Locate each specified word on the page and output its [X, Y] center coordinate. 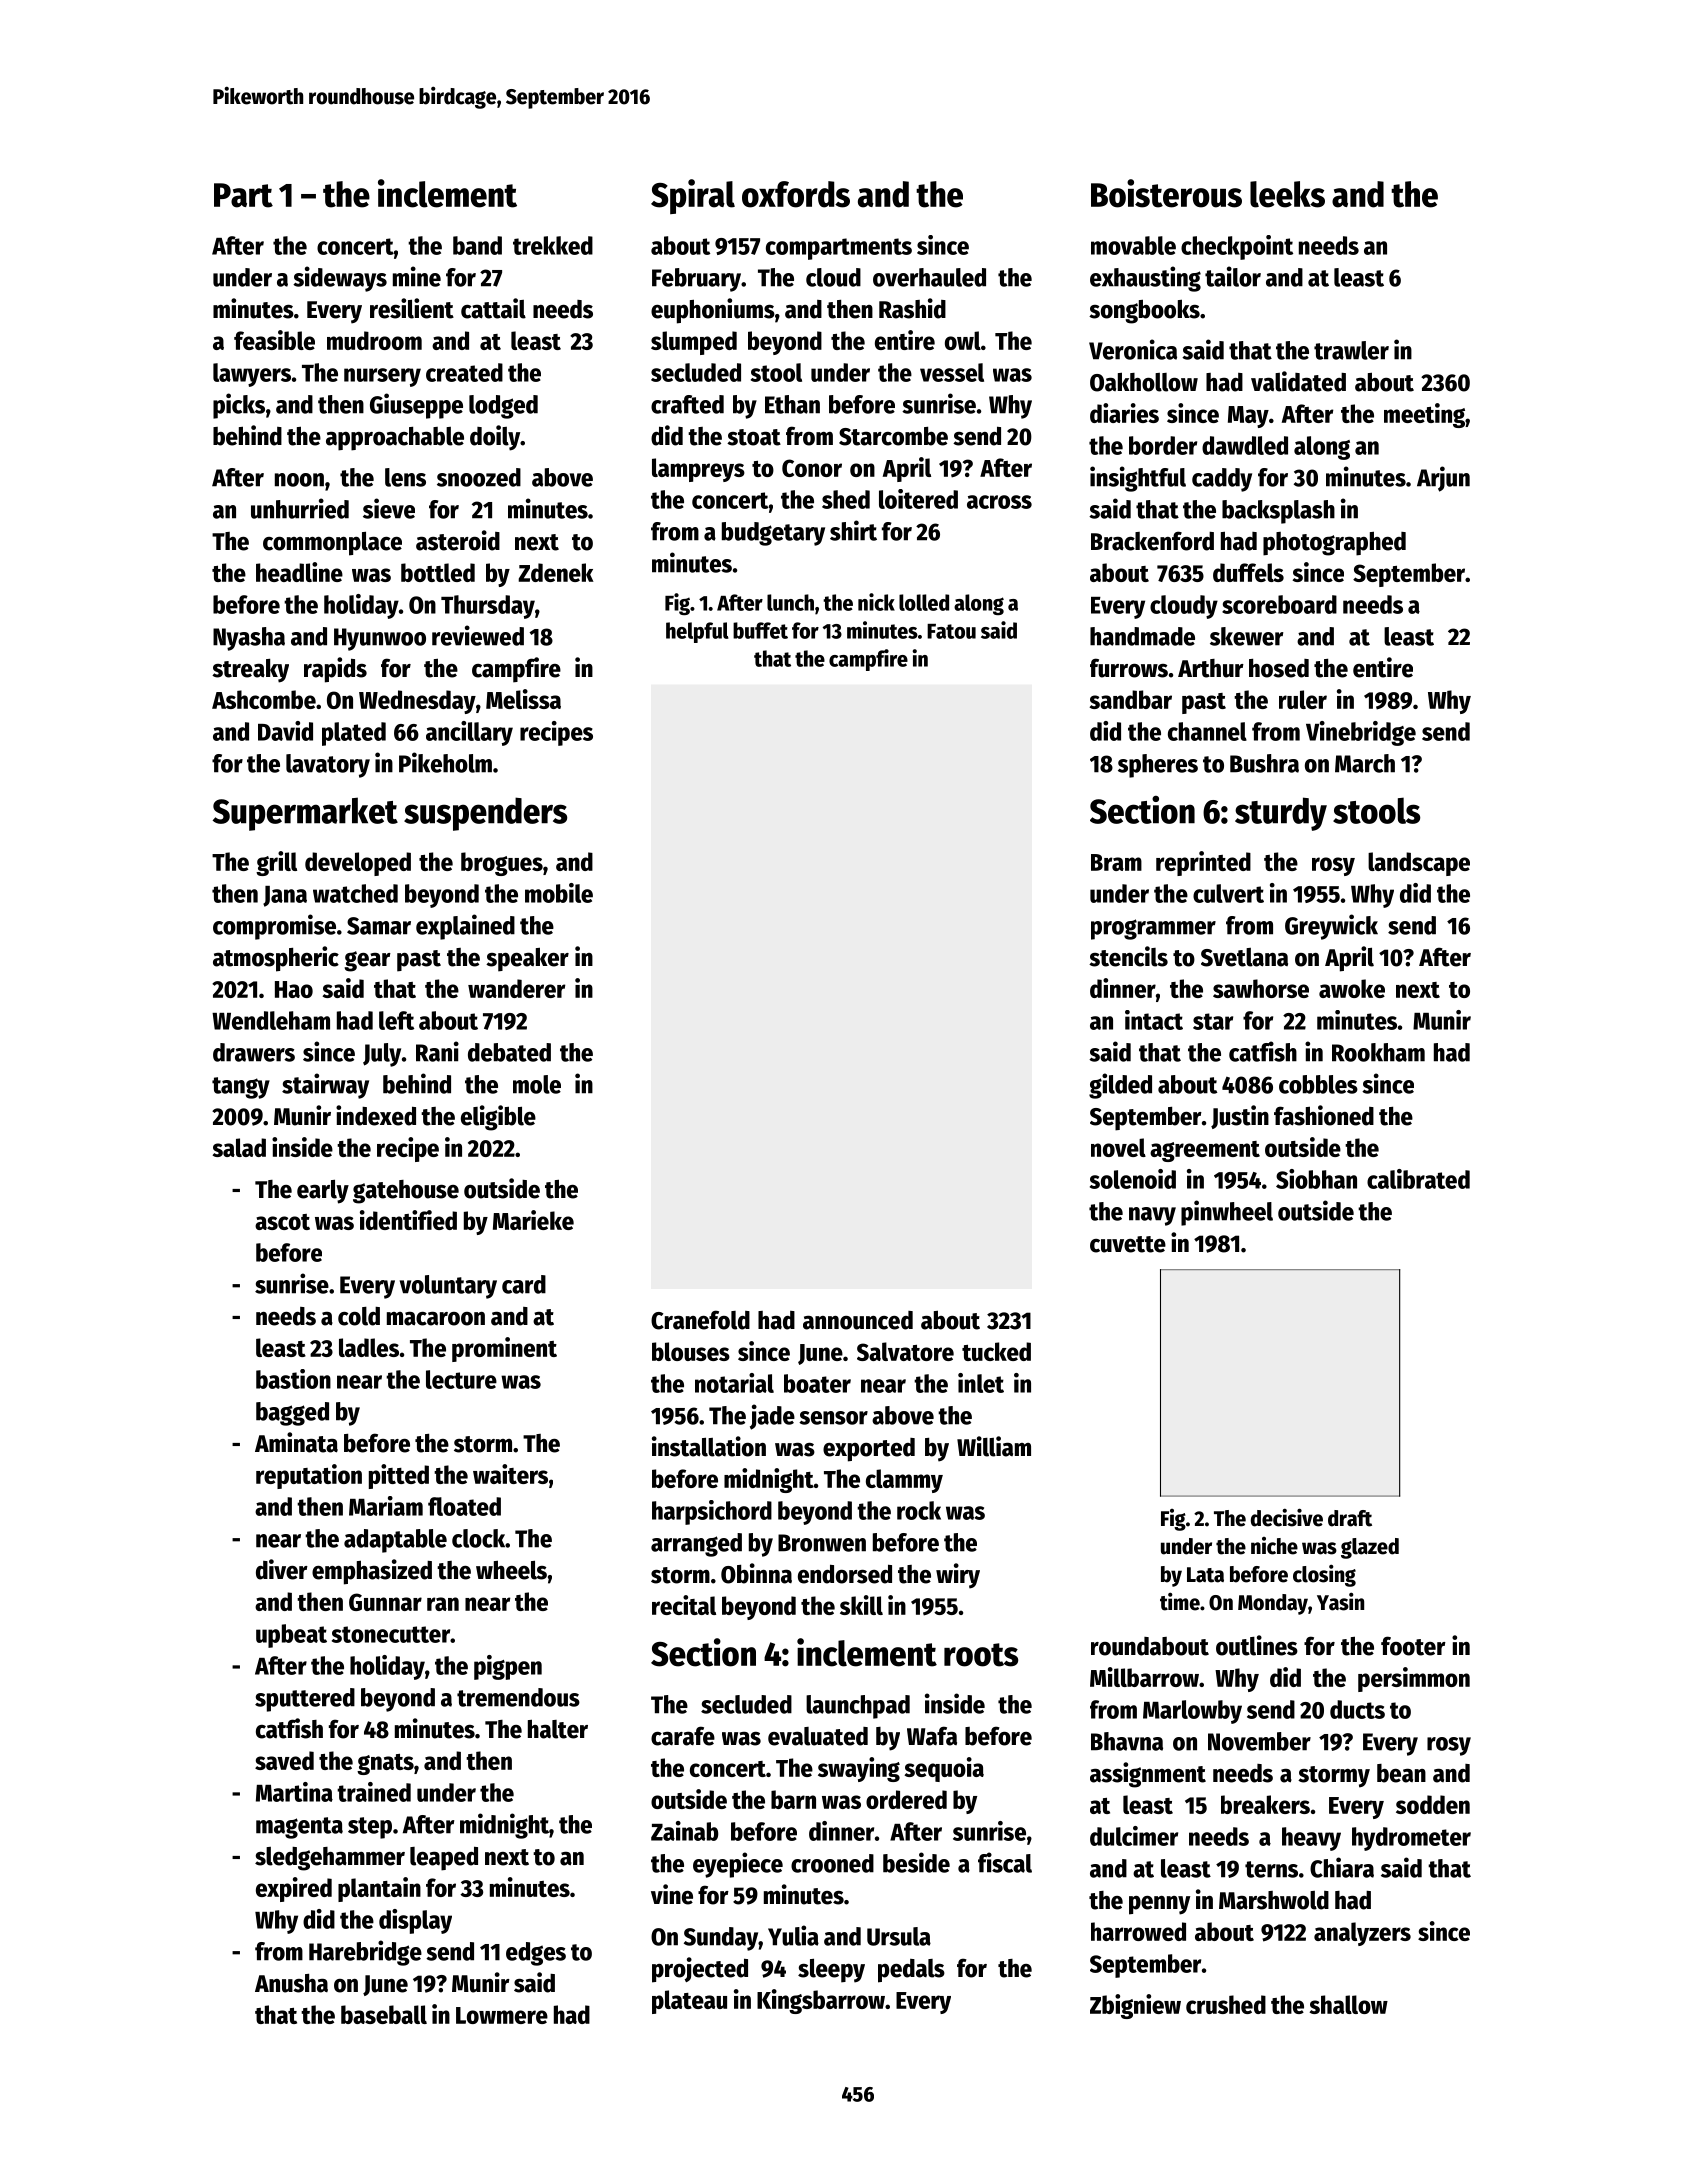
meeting [1424, 415]
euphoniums [713, 311]
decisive [1287, 1517]
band [477, 245]
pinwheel [1227, 1213]
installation [709, 1446]
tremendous [518, 1697]
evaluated [818, 1736]
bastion [293, 1379]
